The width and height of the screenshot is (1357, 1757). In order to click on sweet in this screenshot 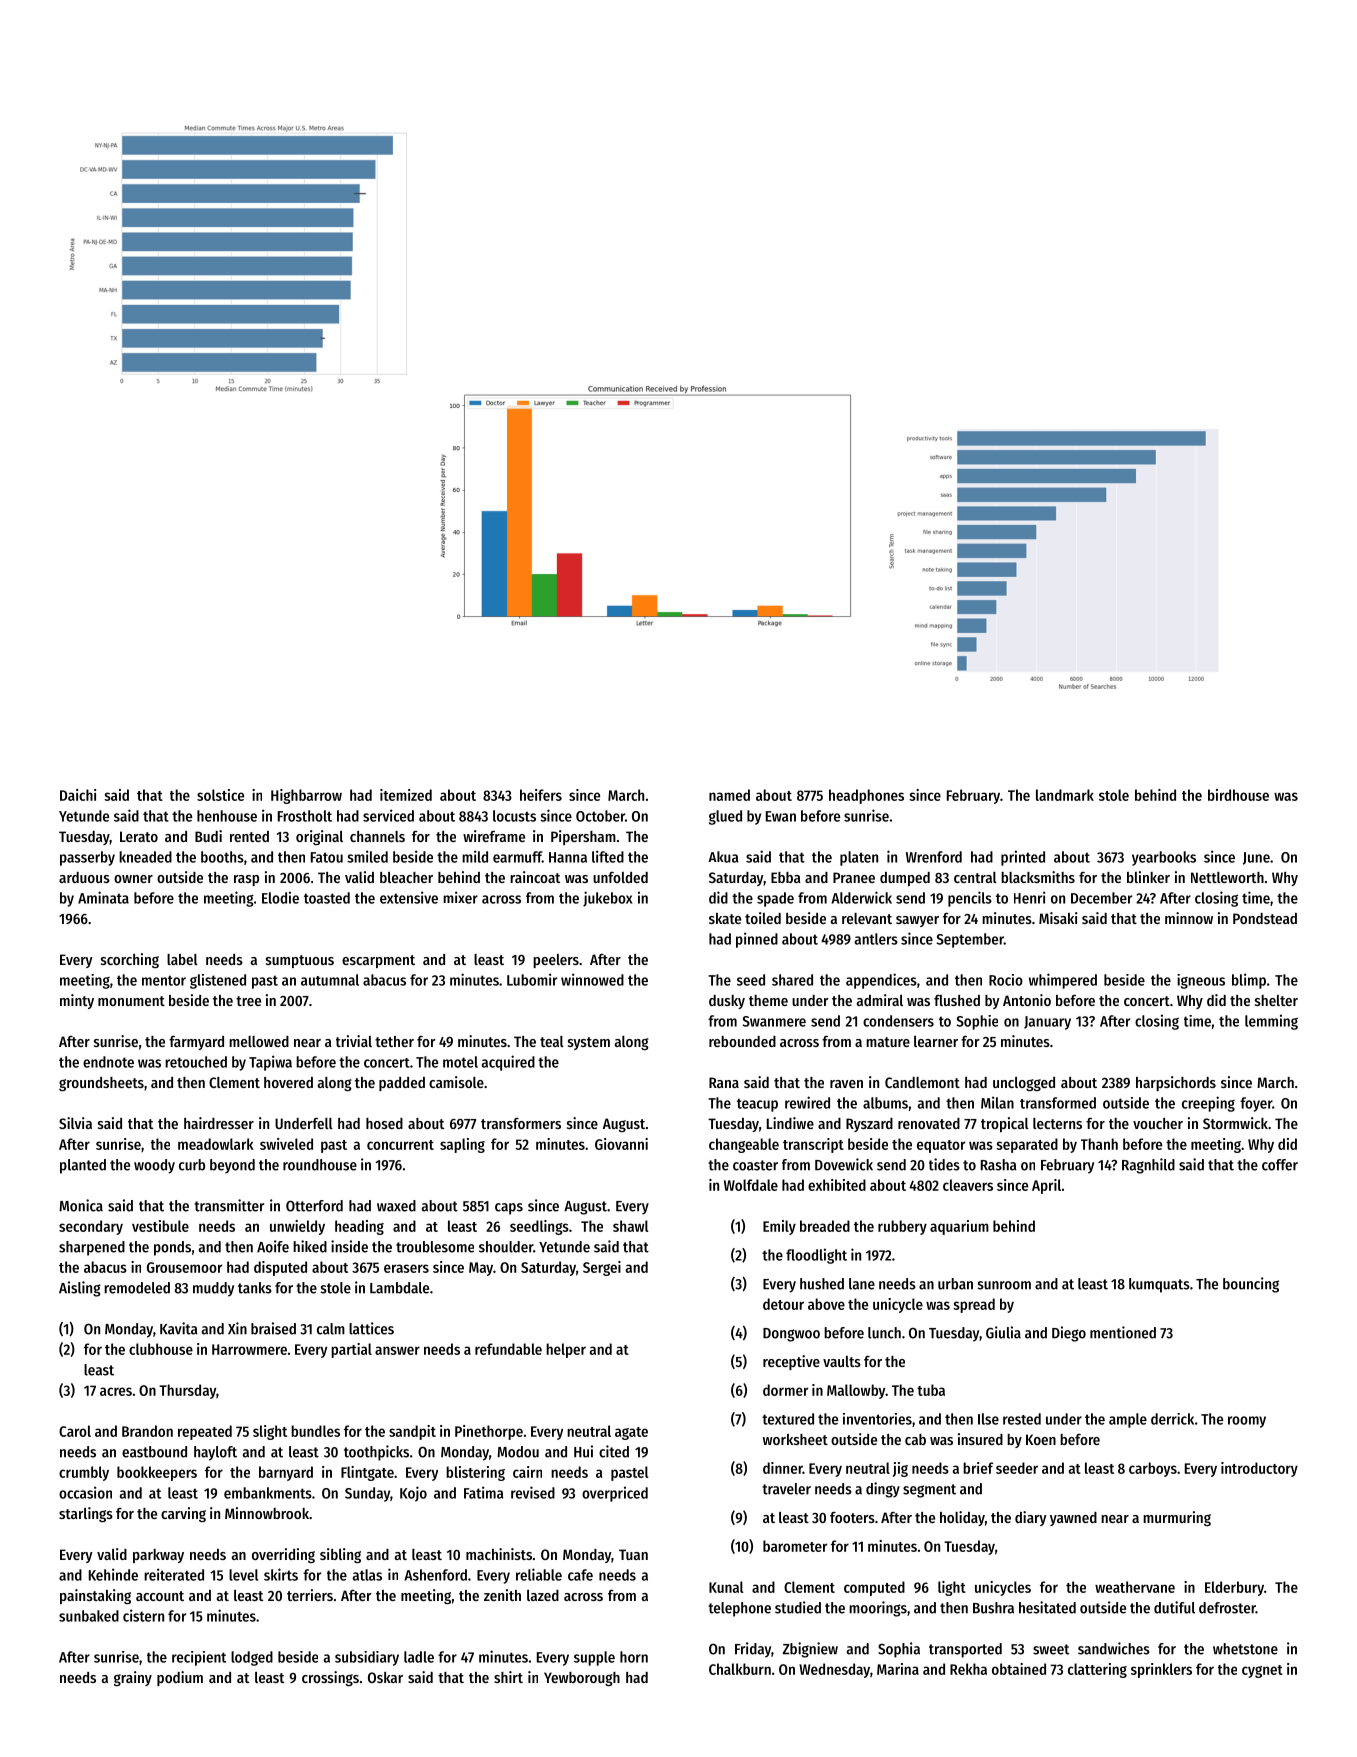, I will do `click(1051, 1649)`.
